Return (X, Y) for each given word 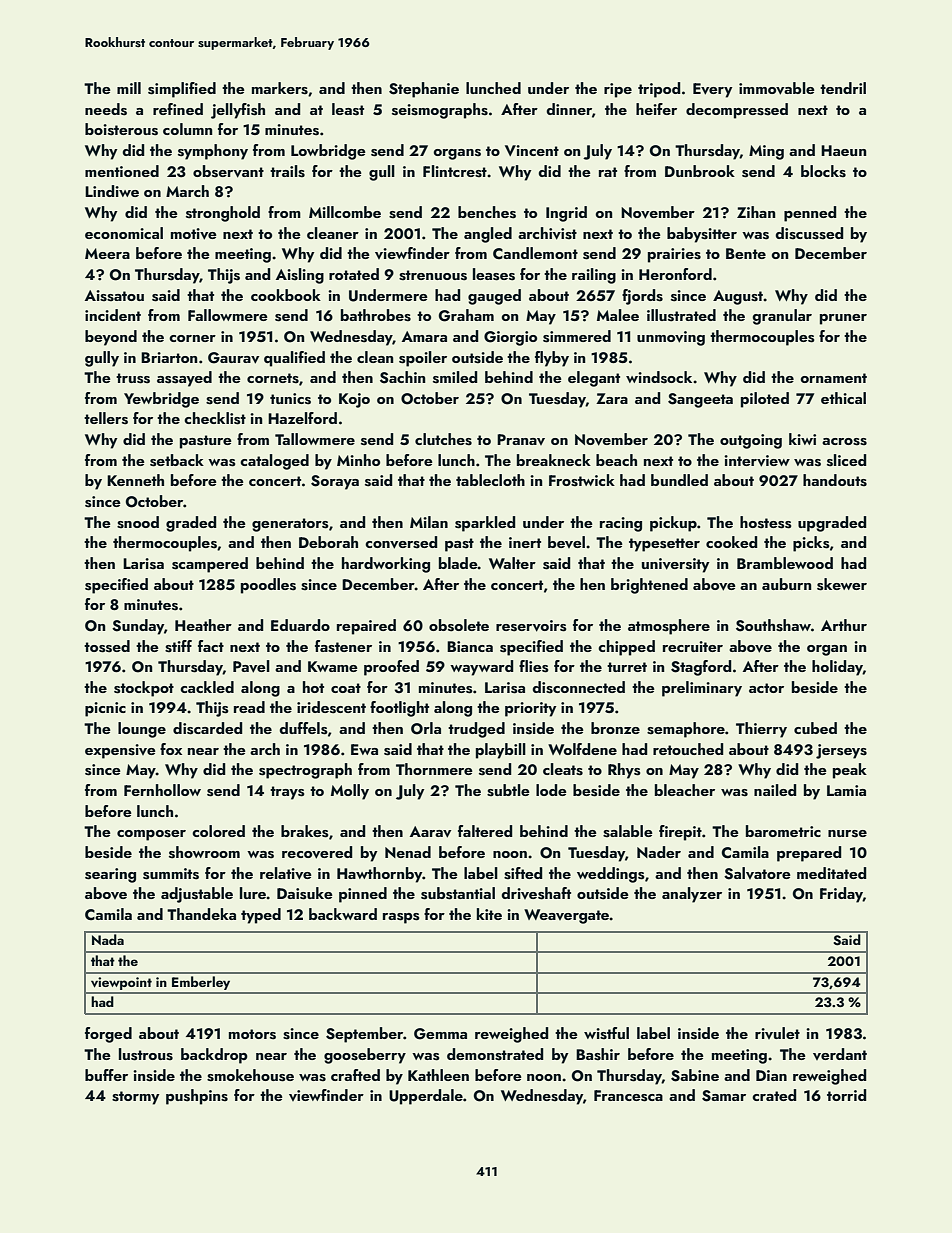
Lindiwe (112, 191)
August (738, 297)
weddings (611, 875)
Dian (771, 1075)
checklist (215, 418)
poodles (268, 586)
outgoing (751, 441)
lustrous (146, 1054)
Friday (841, 895)
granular (782, 317)
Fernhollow (162, 790)
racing (621, 524)
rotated (354, 274)
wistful (606, 1033)
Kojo (354, 400)
